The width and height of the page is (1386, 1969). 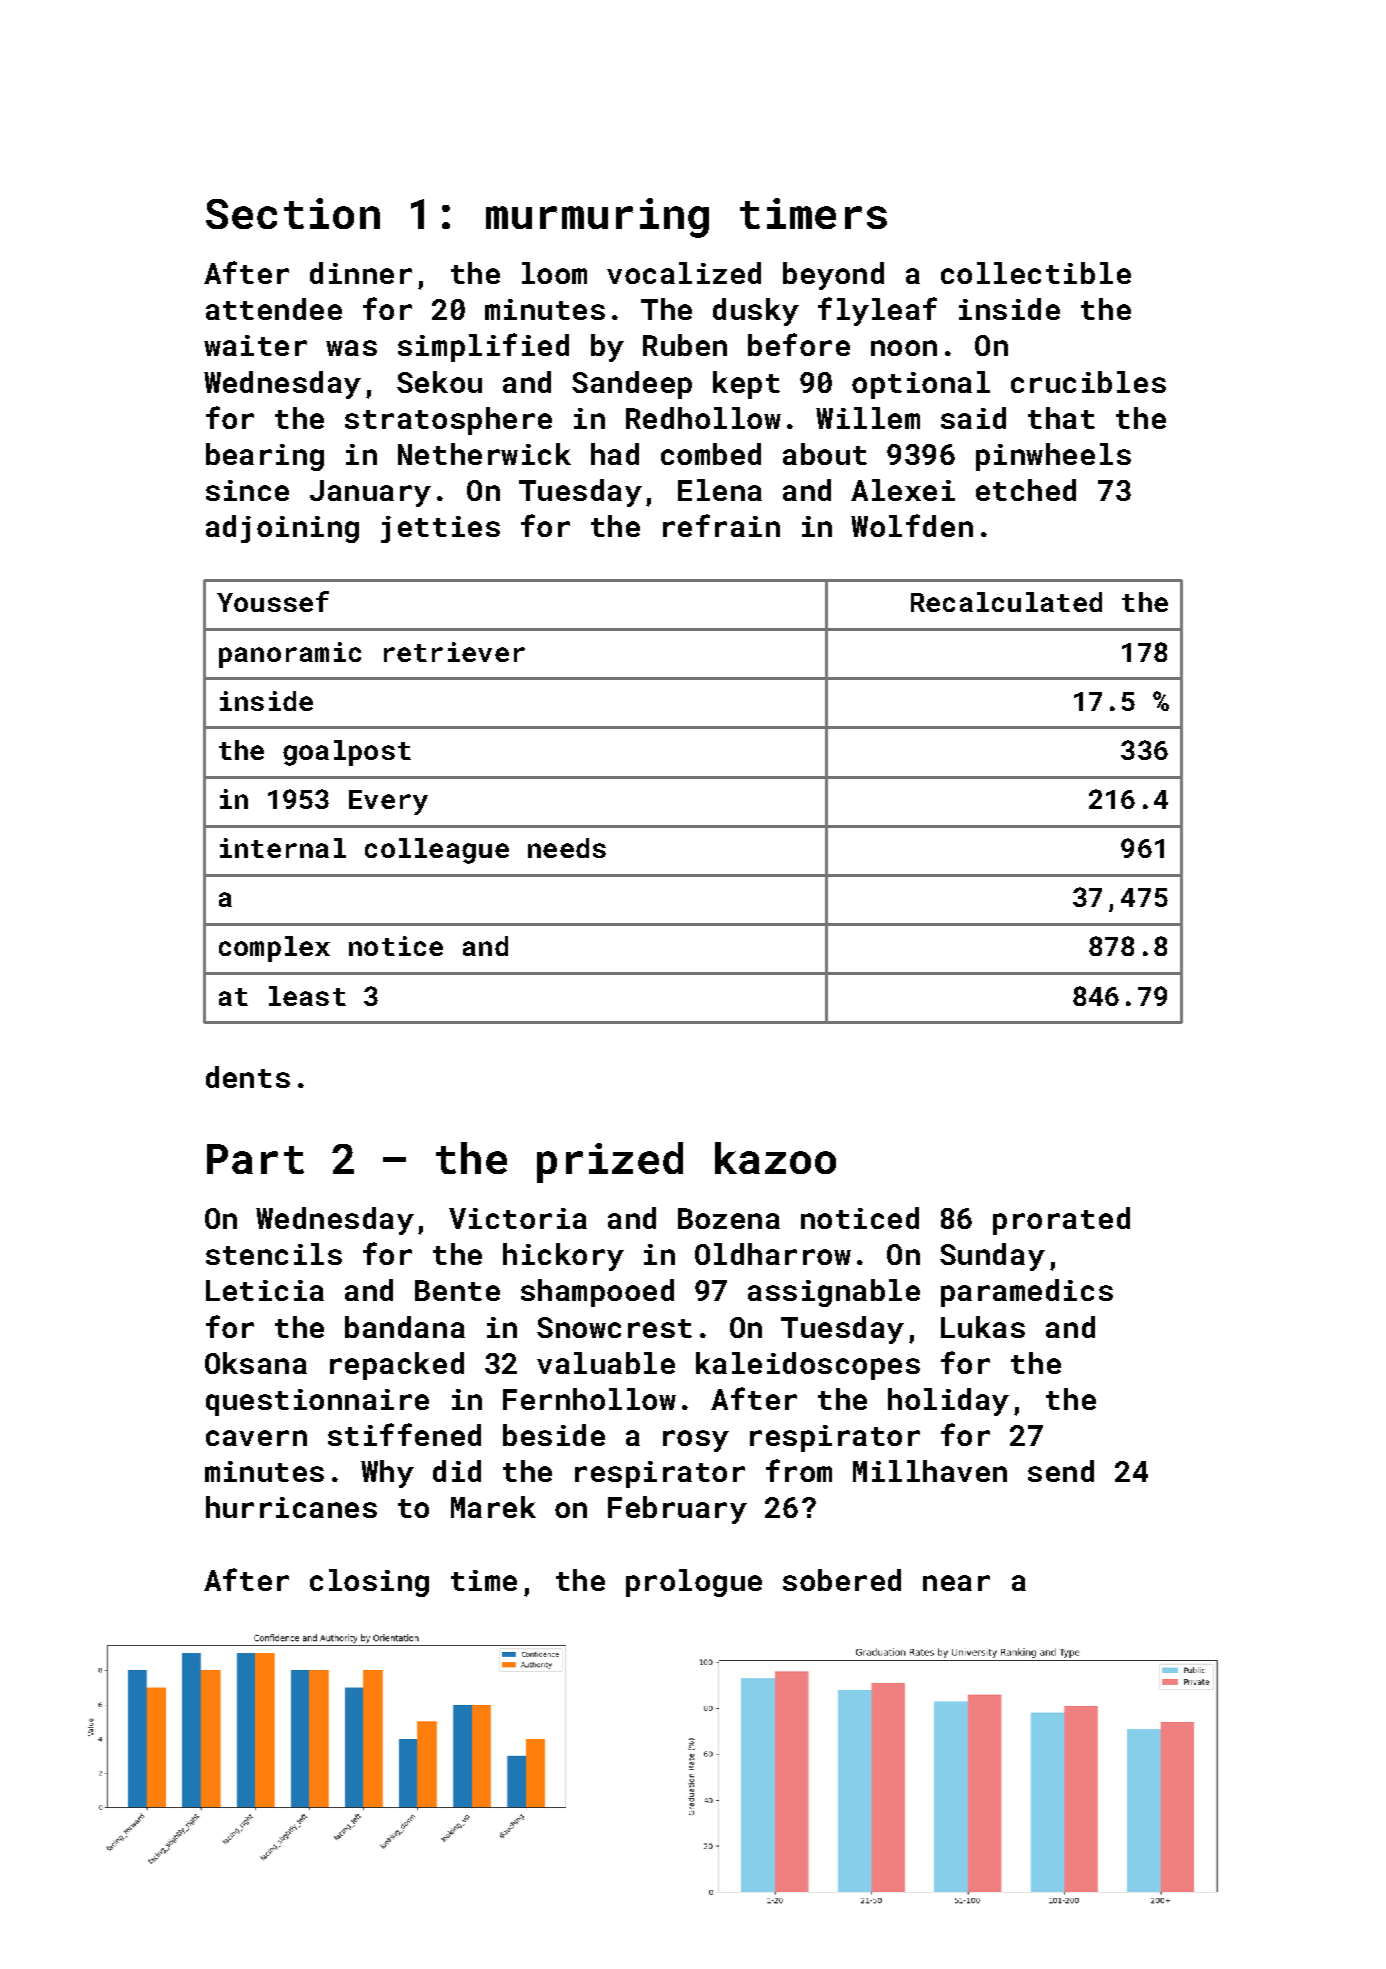 What do you see at coordinates (589, 1399) in the page?
I see `Fernhollow` at bounding box center [589, 1399].
